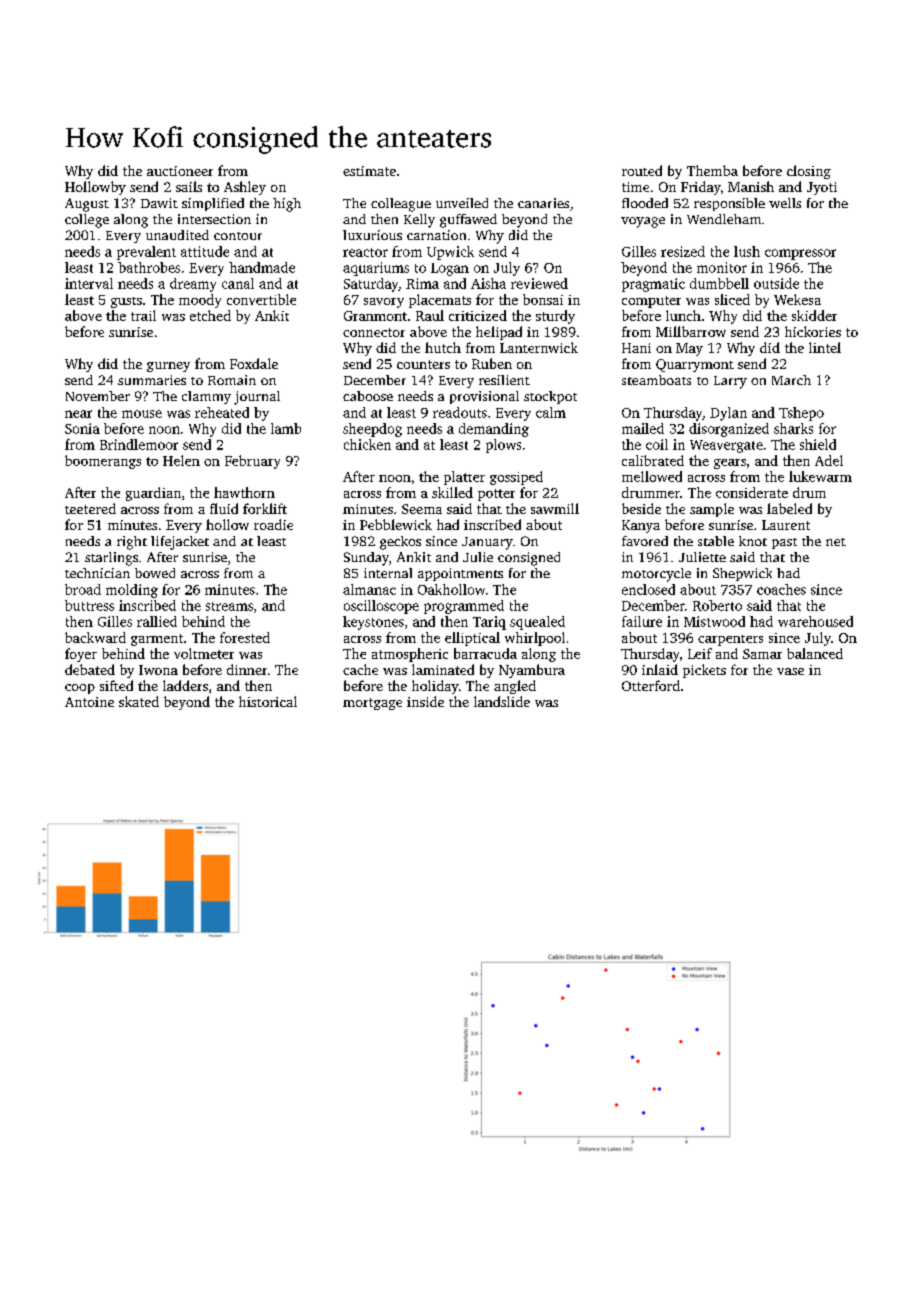 Image resolution: width=924 pixels, height=1308 pixels. Describe the element at coordinates (502, 701) in the image. I see `landslide` at that location.
